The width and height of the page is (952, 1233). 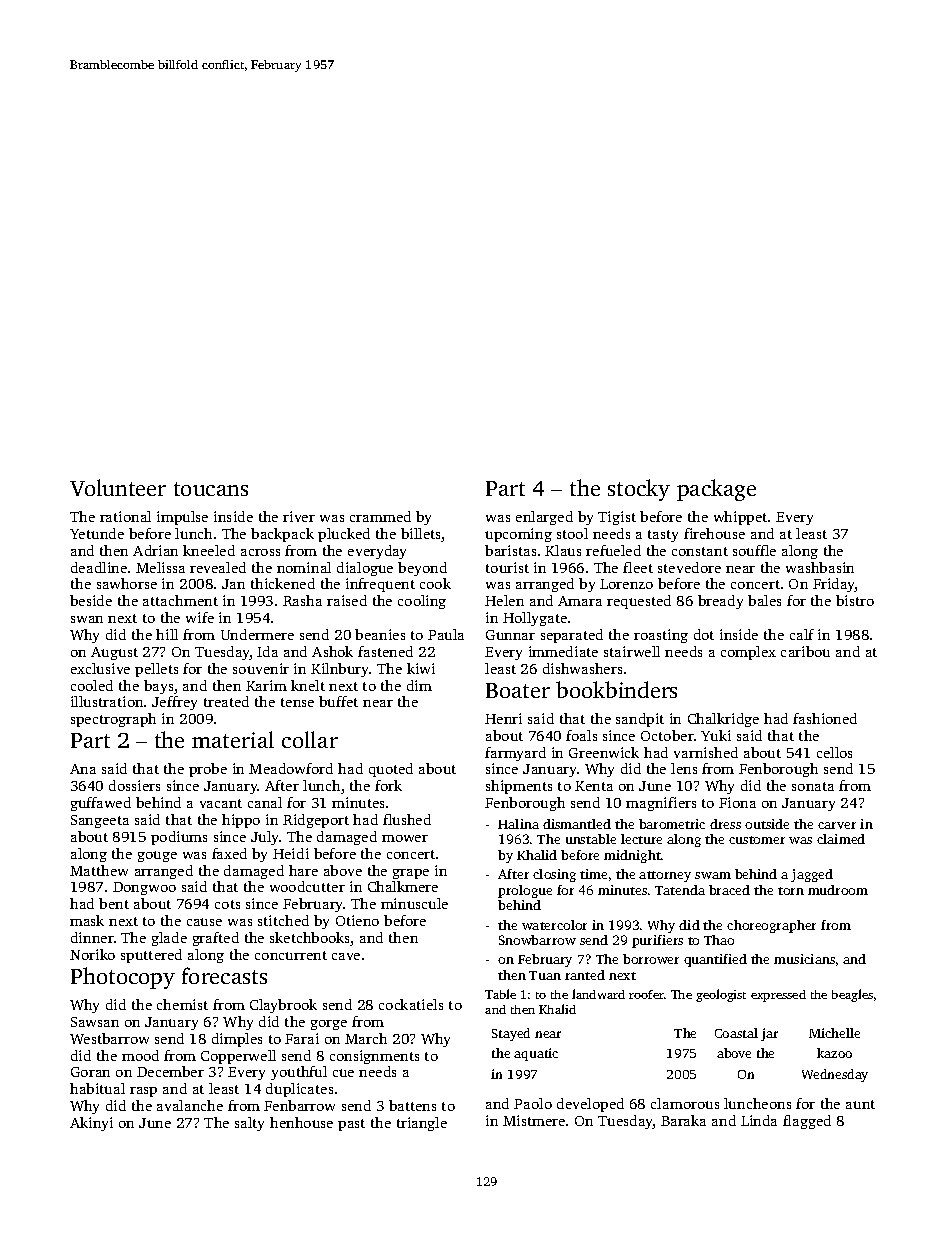 I want to click on Tigist, so click(x=617, y=518).
